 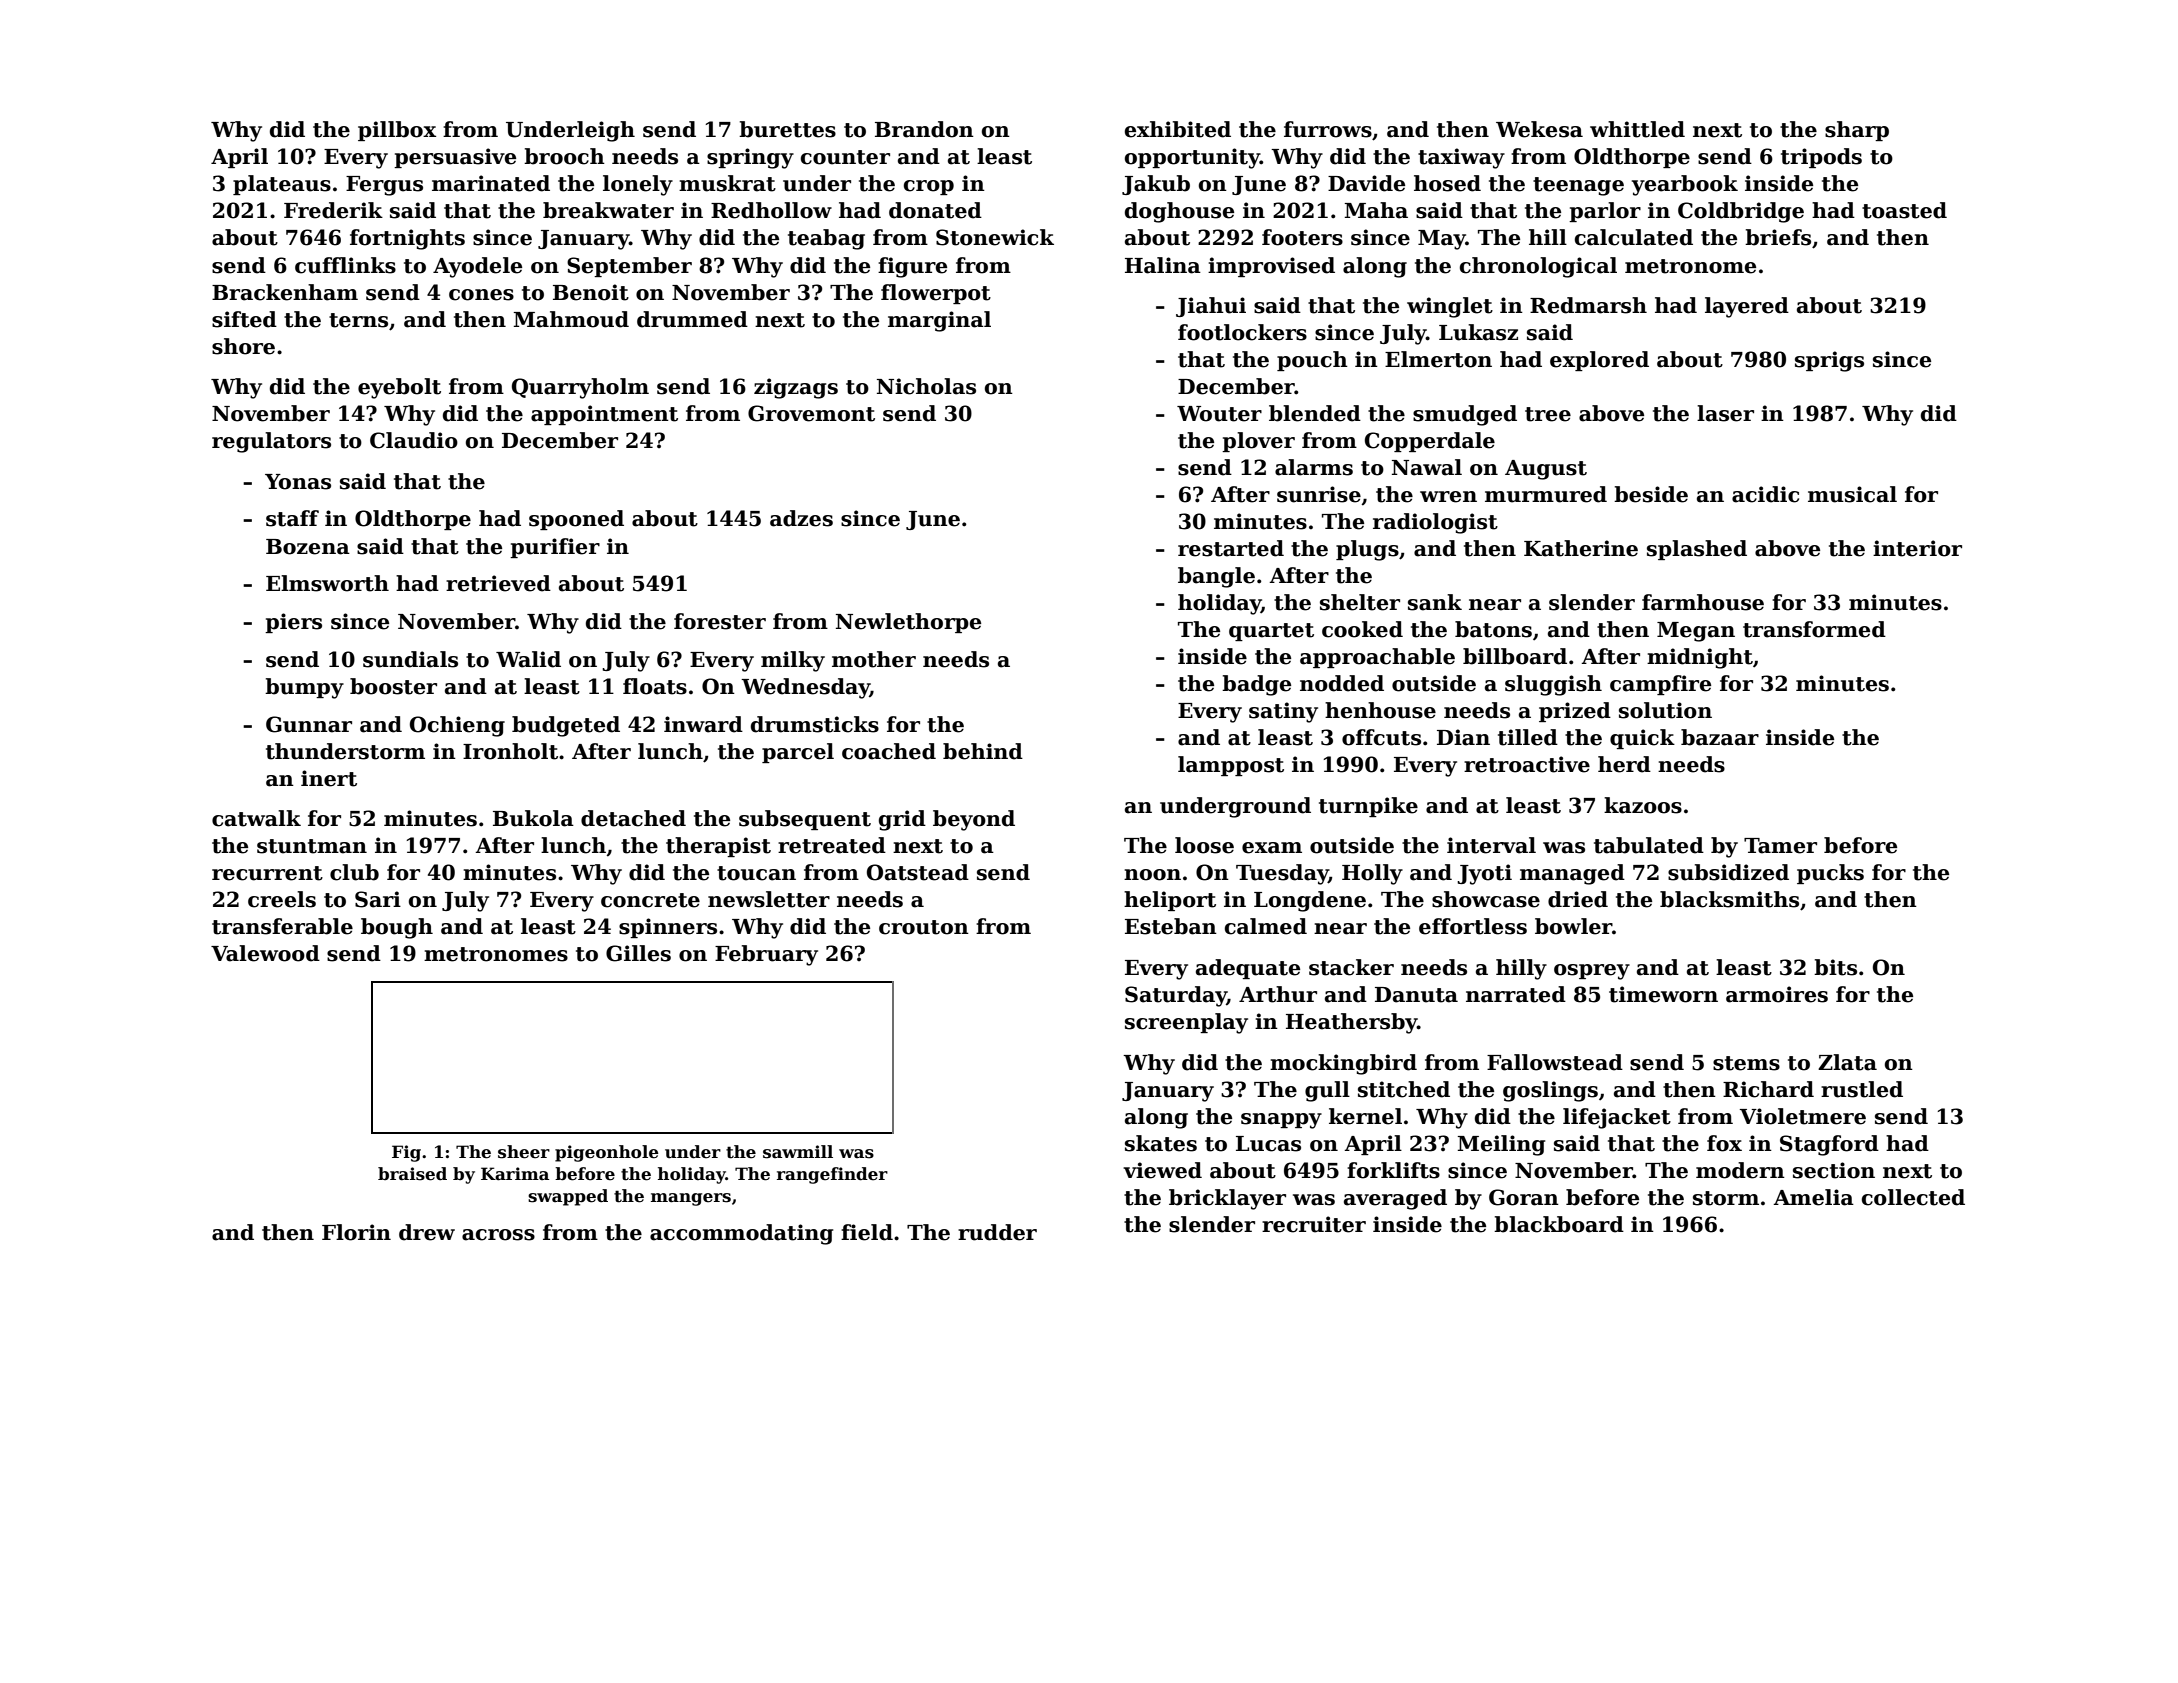 What do you see at coordinates (1328, 129) in the screenshot?
I see `furrows` at bounding box center [1328, 129].
